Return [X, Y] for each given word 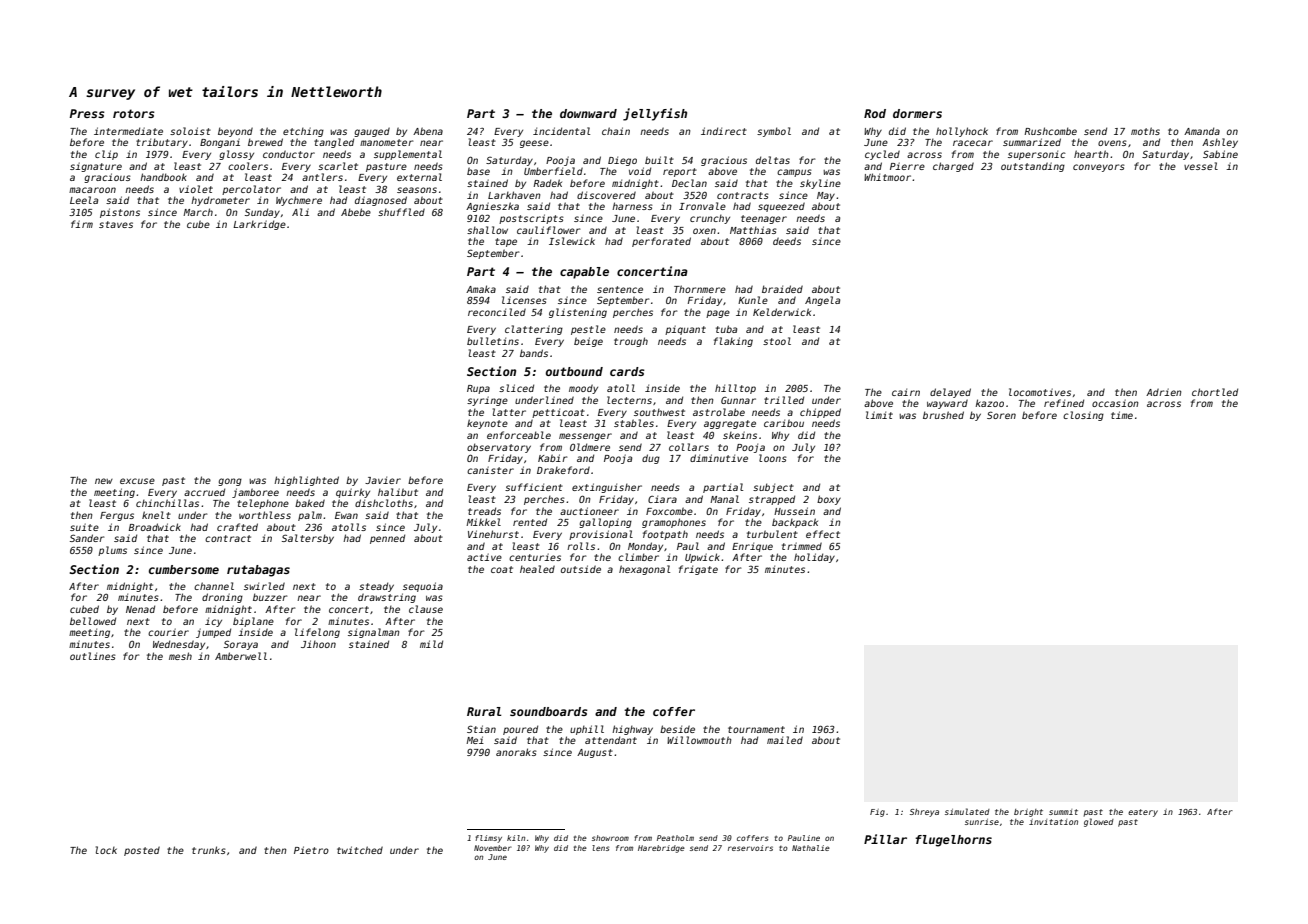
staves [116, 224]
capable [584, 273]
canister [490, 470]
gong [230, 482]
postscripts [531, 219]
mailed [785, 740]
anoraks [516, 752]
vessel [1201, 166]
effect [823, 534]
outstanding [1033, 167]
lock [106, 850]
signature [96, 167]
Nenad [140, 609]
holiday [814, 558]
